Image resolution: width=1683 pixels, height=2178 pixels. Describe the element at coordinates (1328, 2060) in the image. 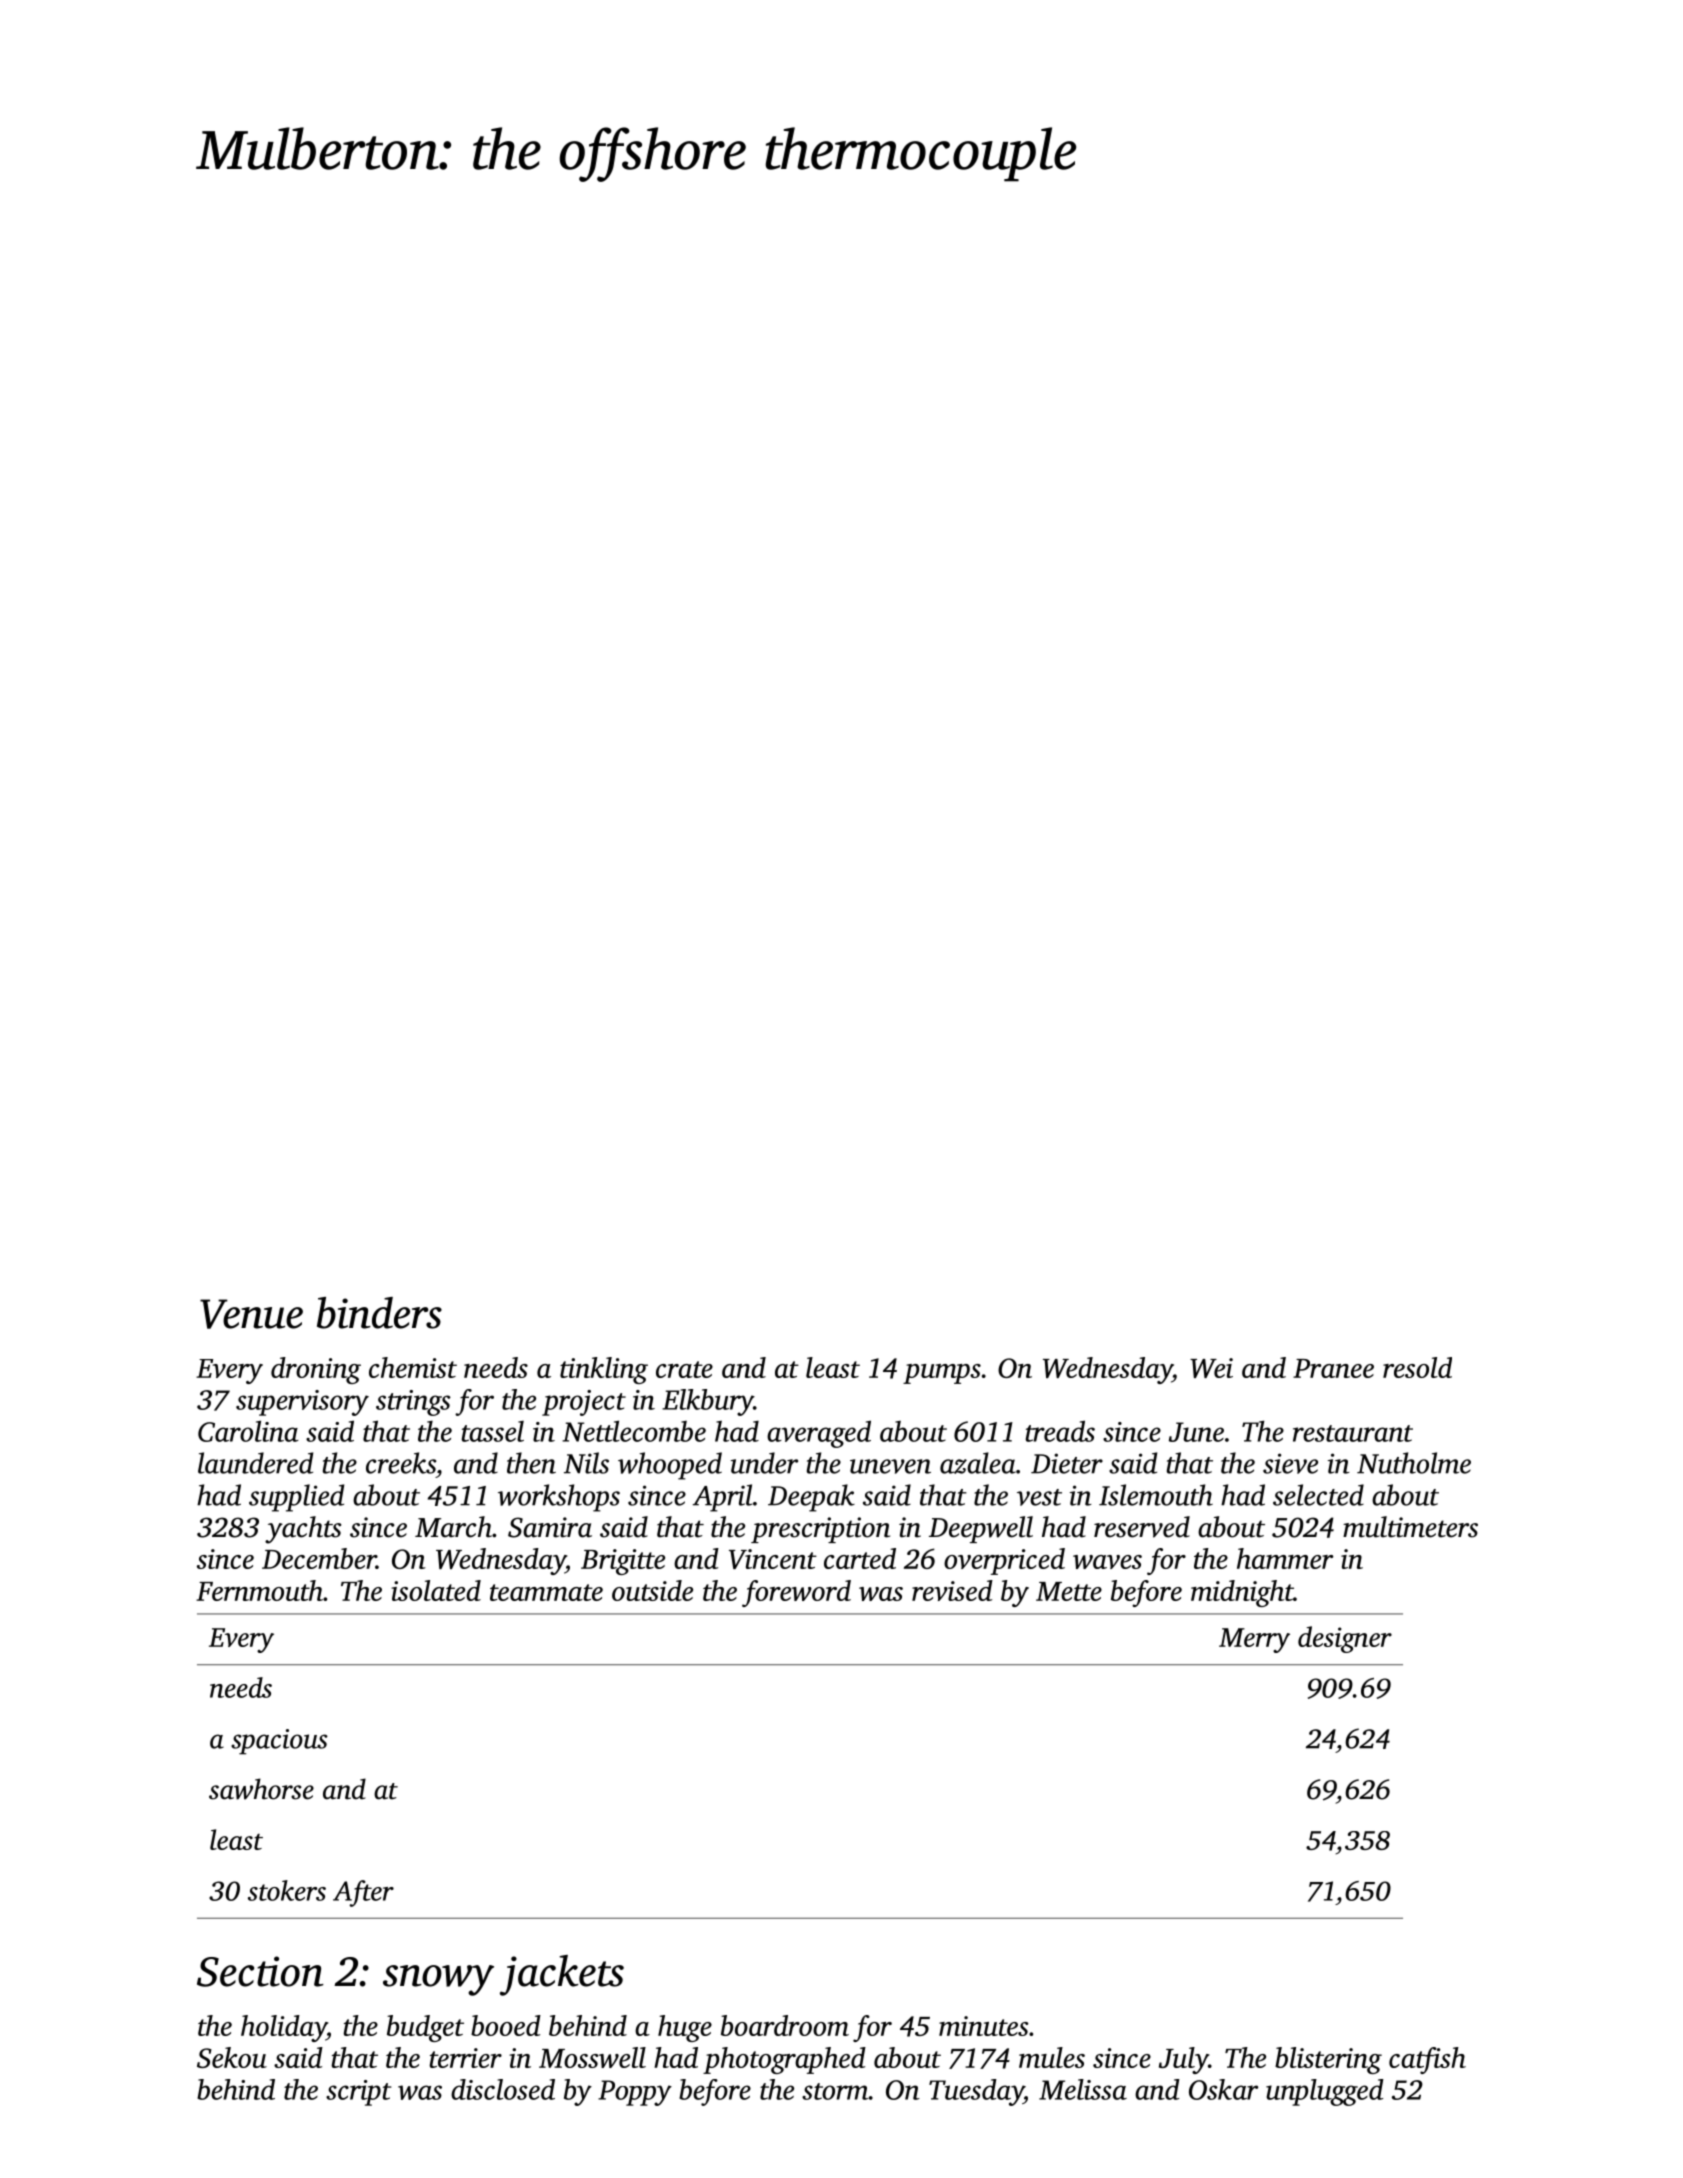

I see `blistering` at that location.
